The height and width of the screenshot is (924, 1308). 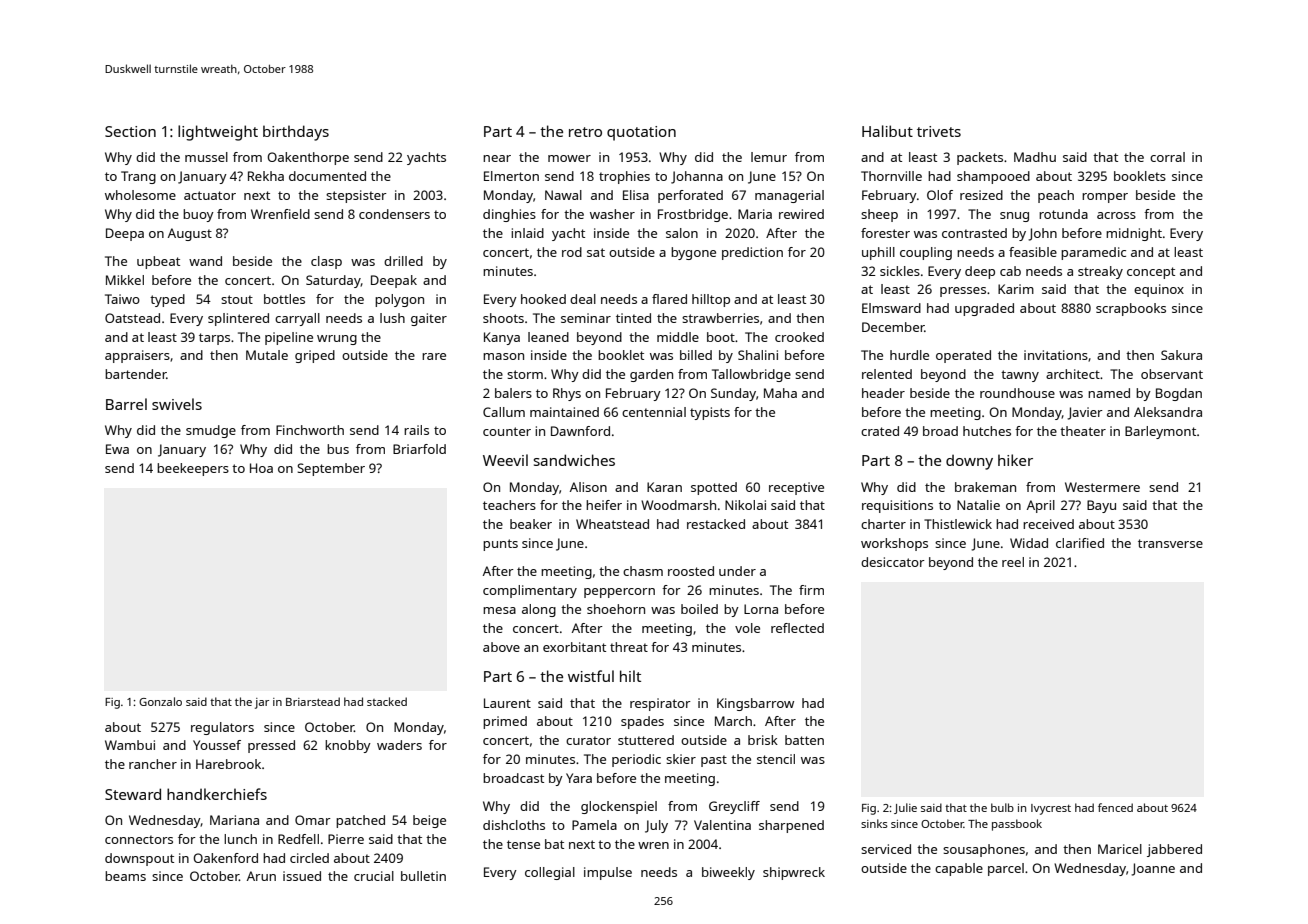 What do you see at coordinates (1151, 273) in the screenshot?
I see `concept` at bounding box center [1151, 273].
